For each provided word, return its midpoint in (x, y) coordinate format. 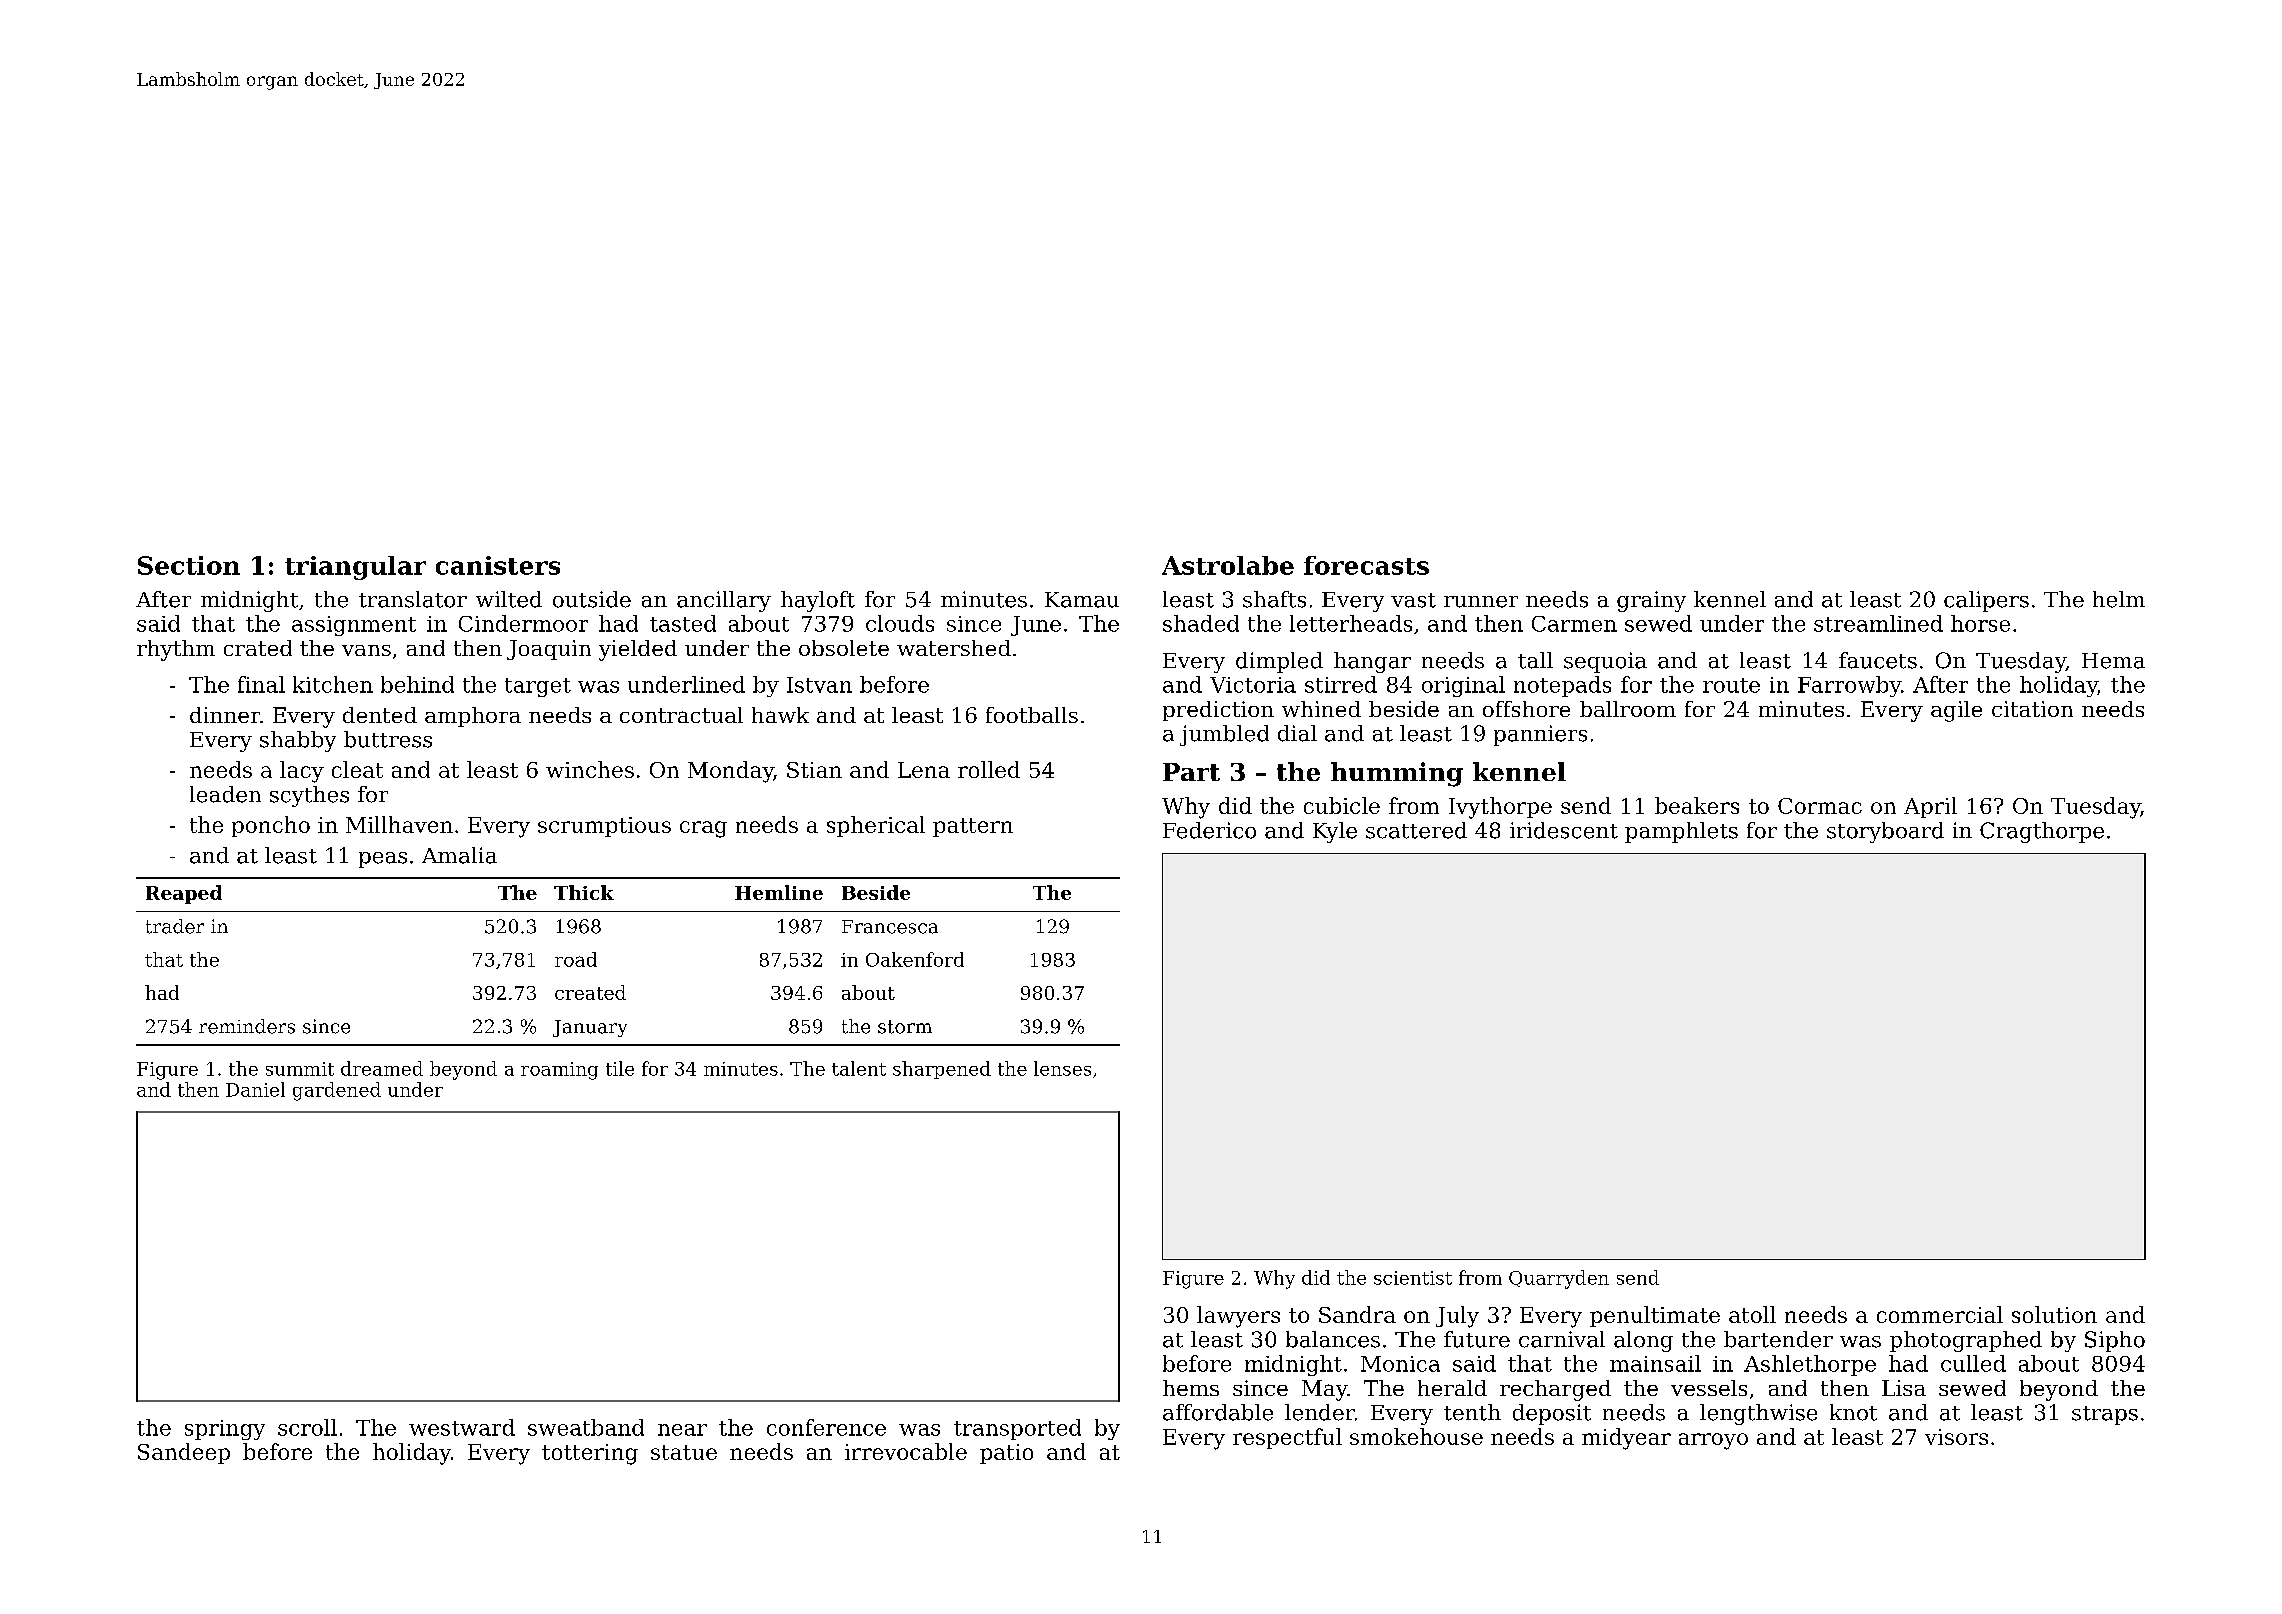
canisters (498, 565)
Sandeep (184, 1453)
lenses (1062, 1068)
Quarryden (1559, 1279)
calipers (1986, 601)
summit (300, 1069)
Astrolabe (1228, 565)
